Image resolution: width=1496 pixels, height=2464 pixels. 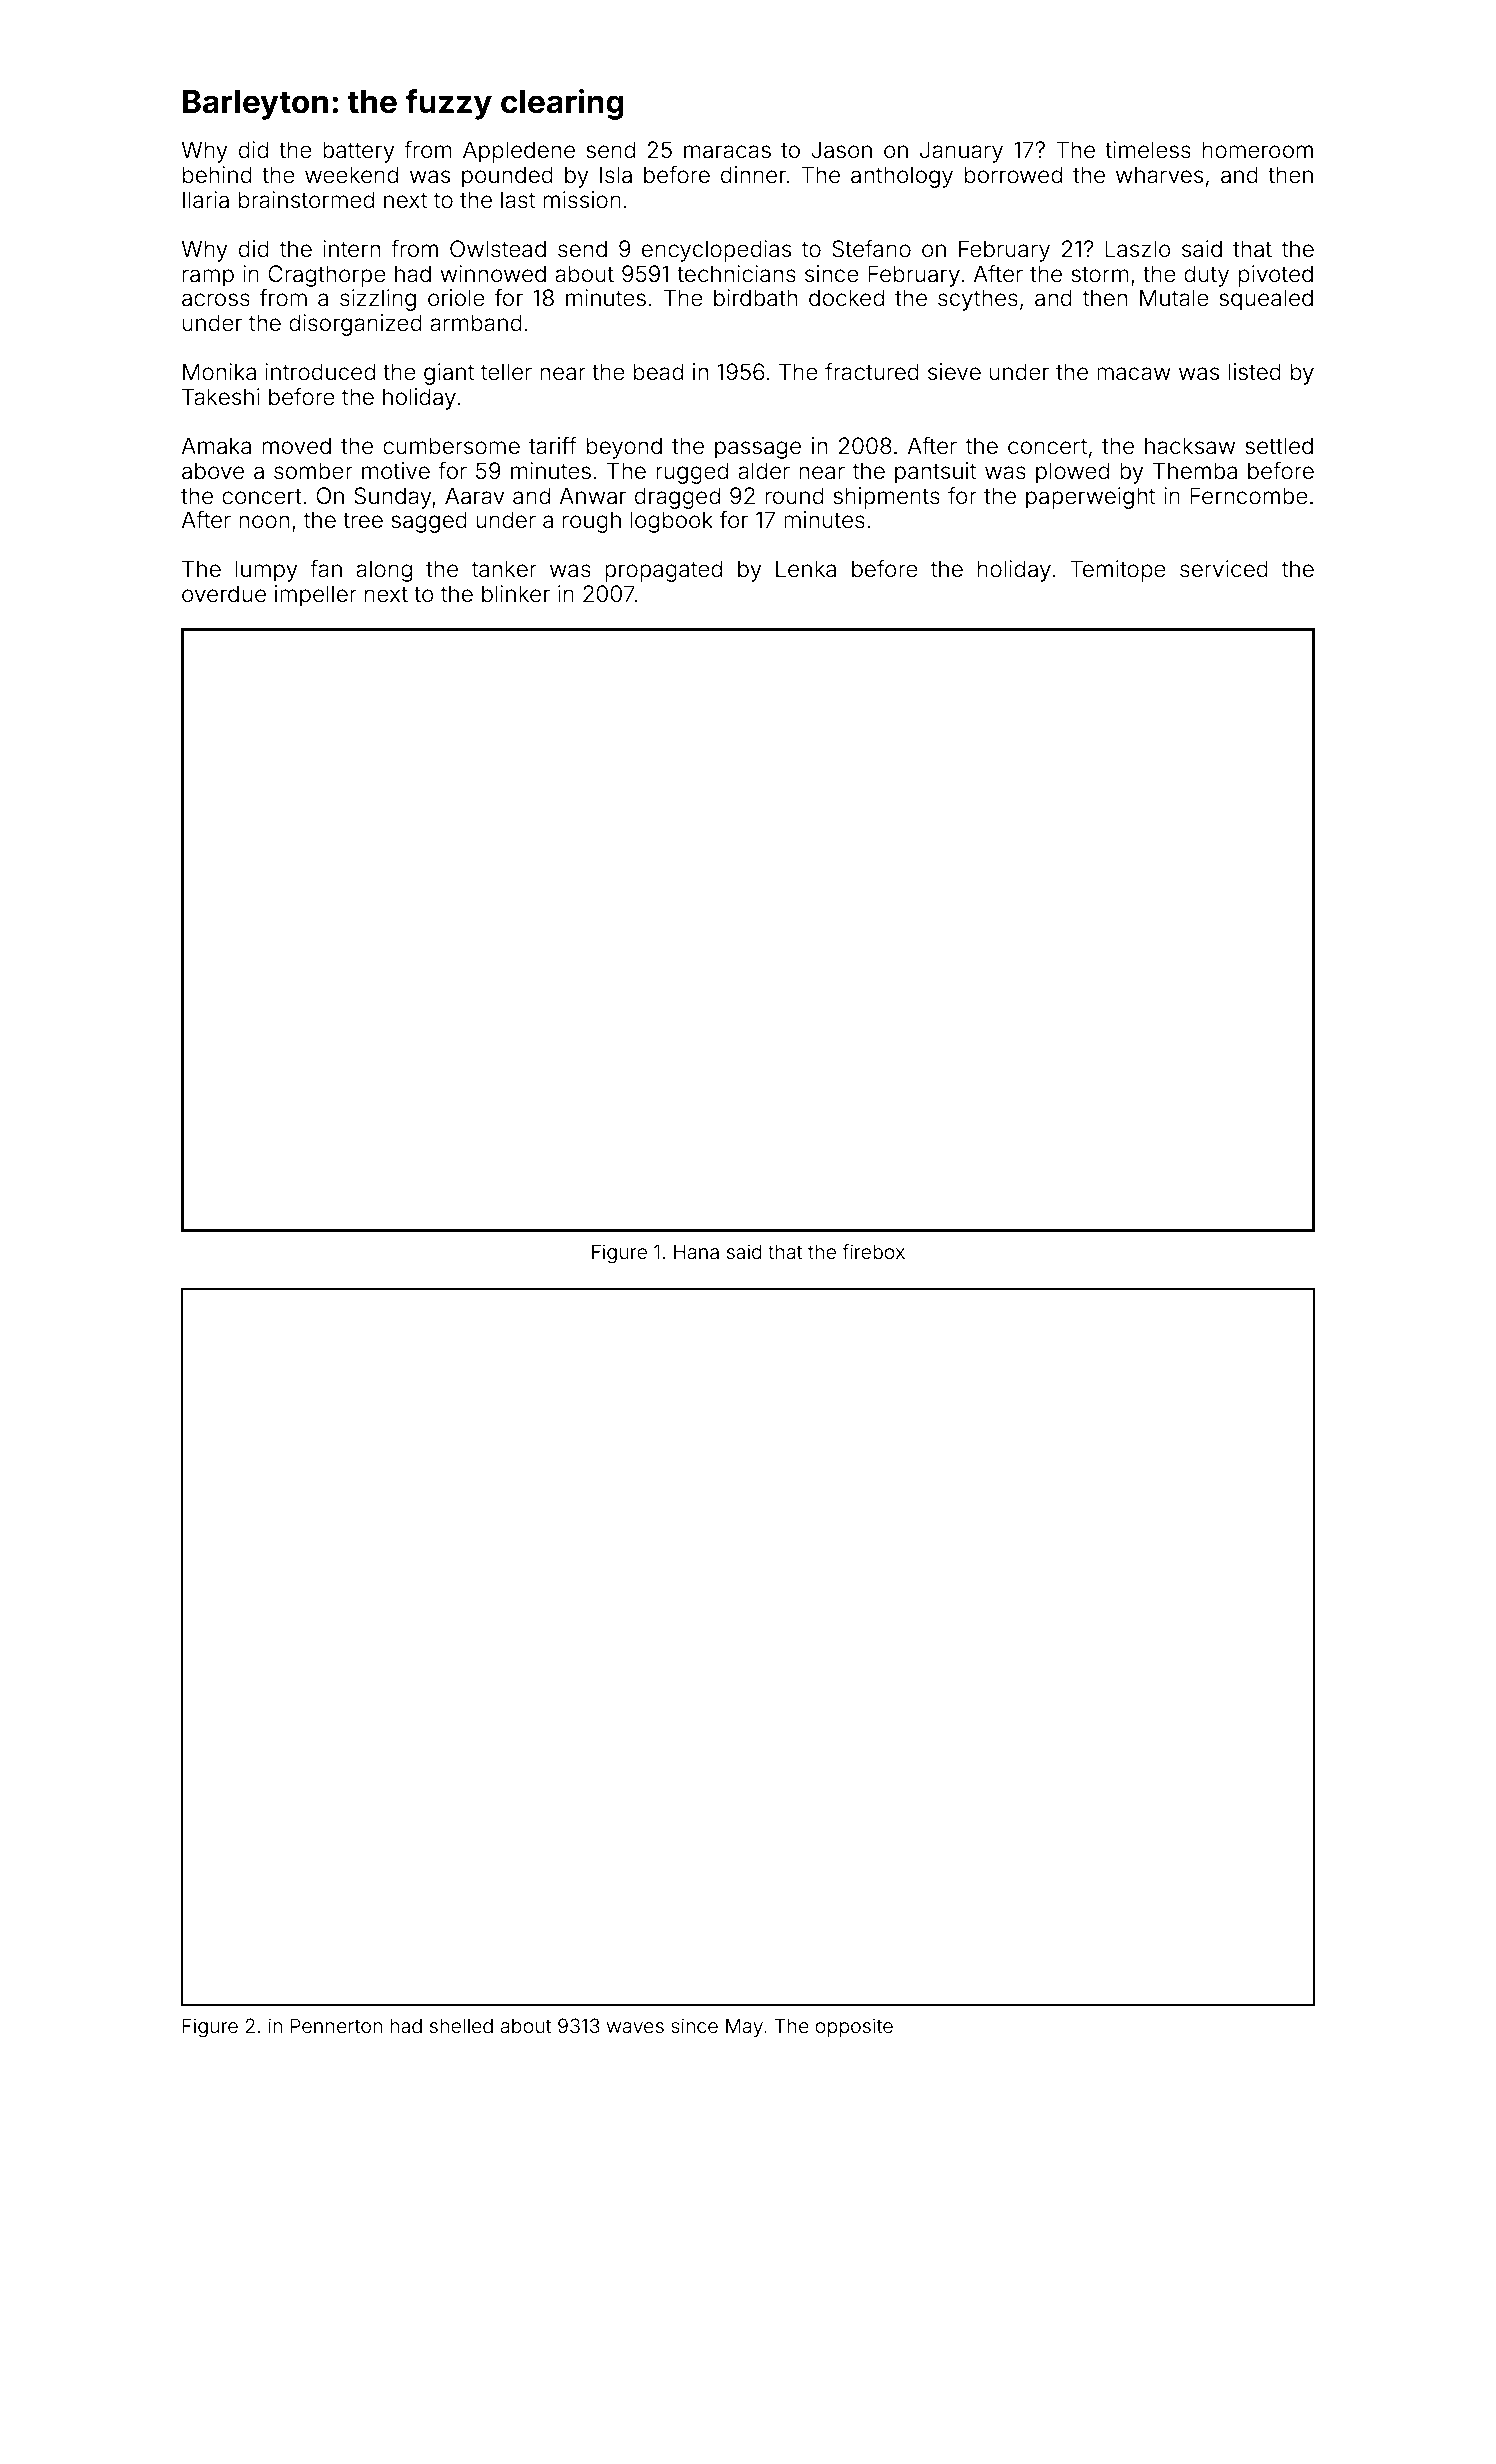 I want to click on listed, so click(x=1255, y=372).
